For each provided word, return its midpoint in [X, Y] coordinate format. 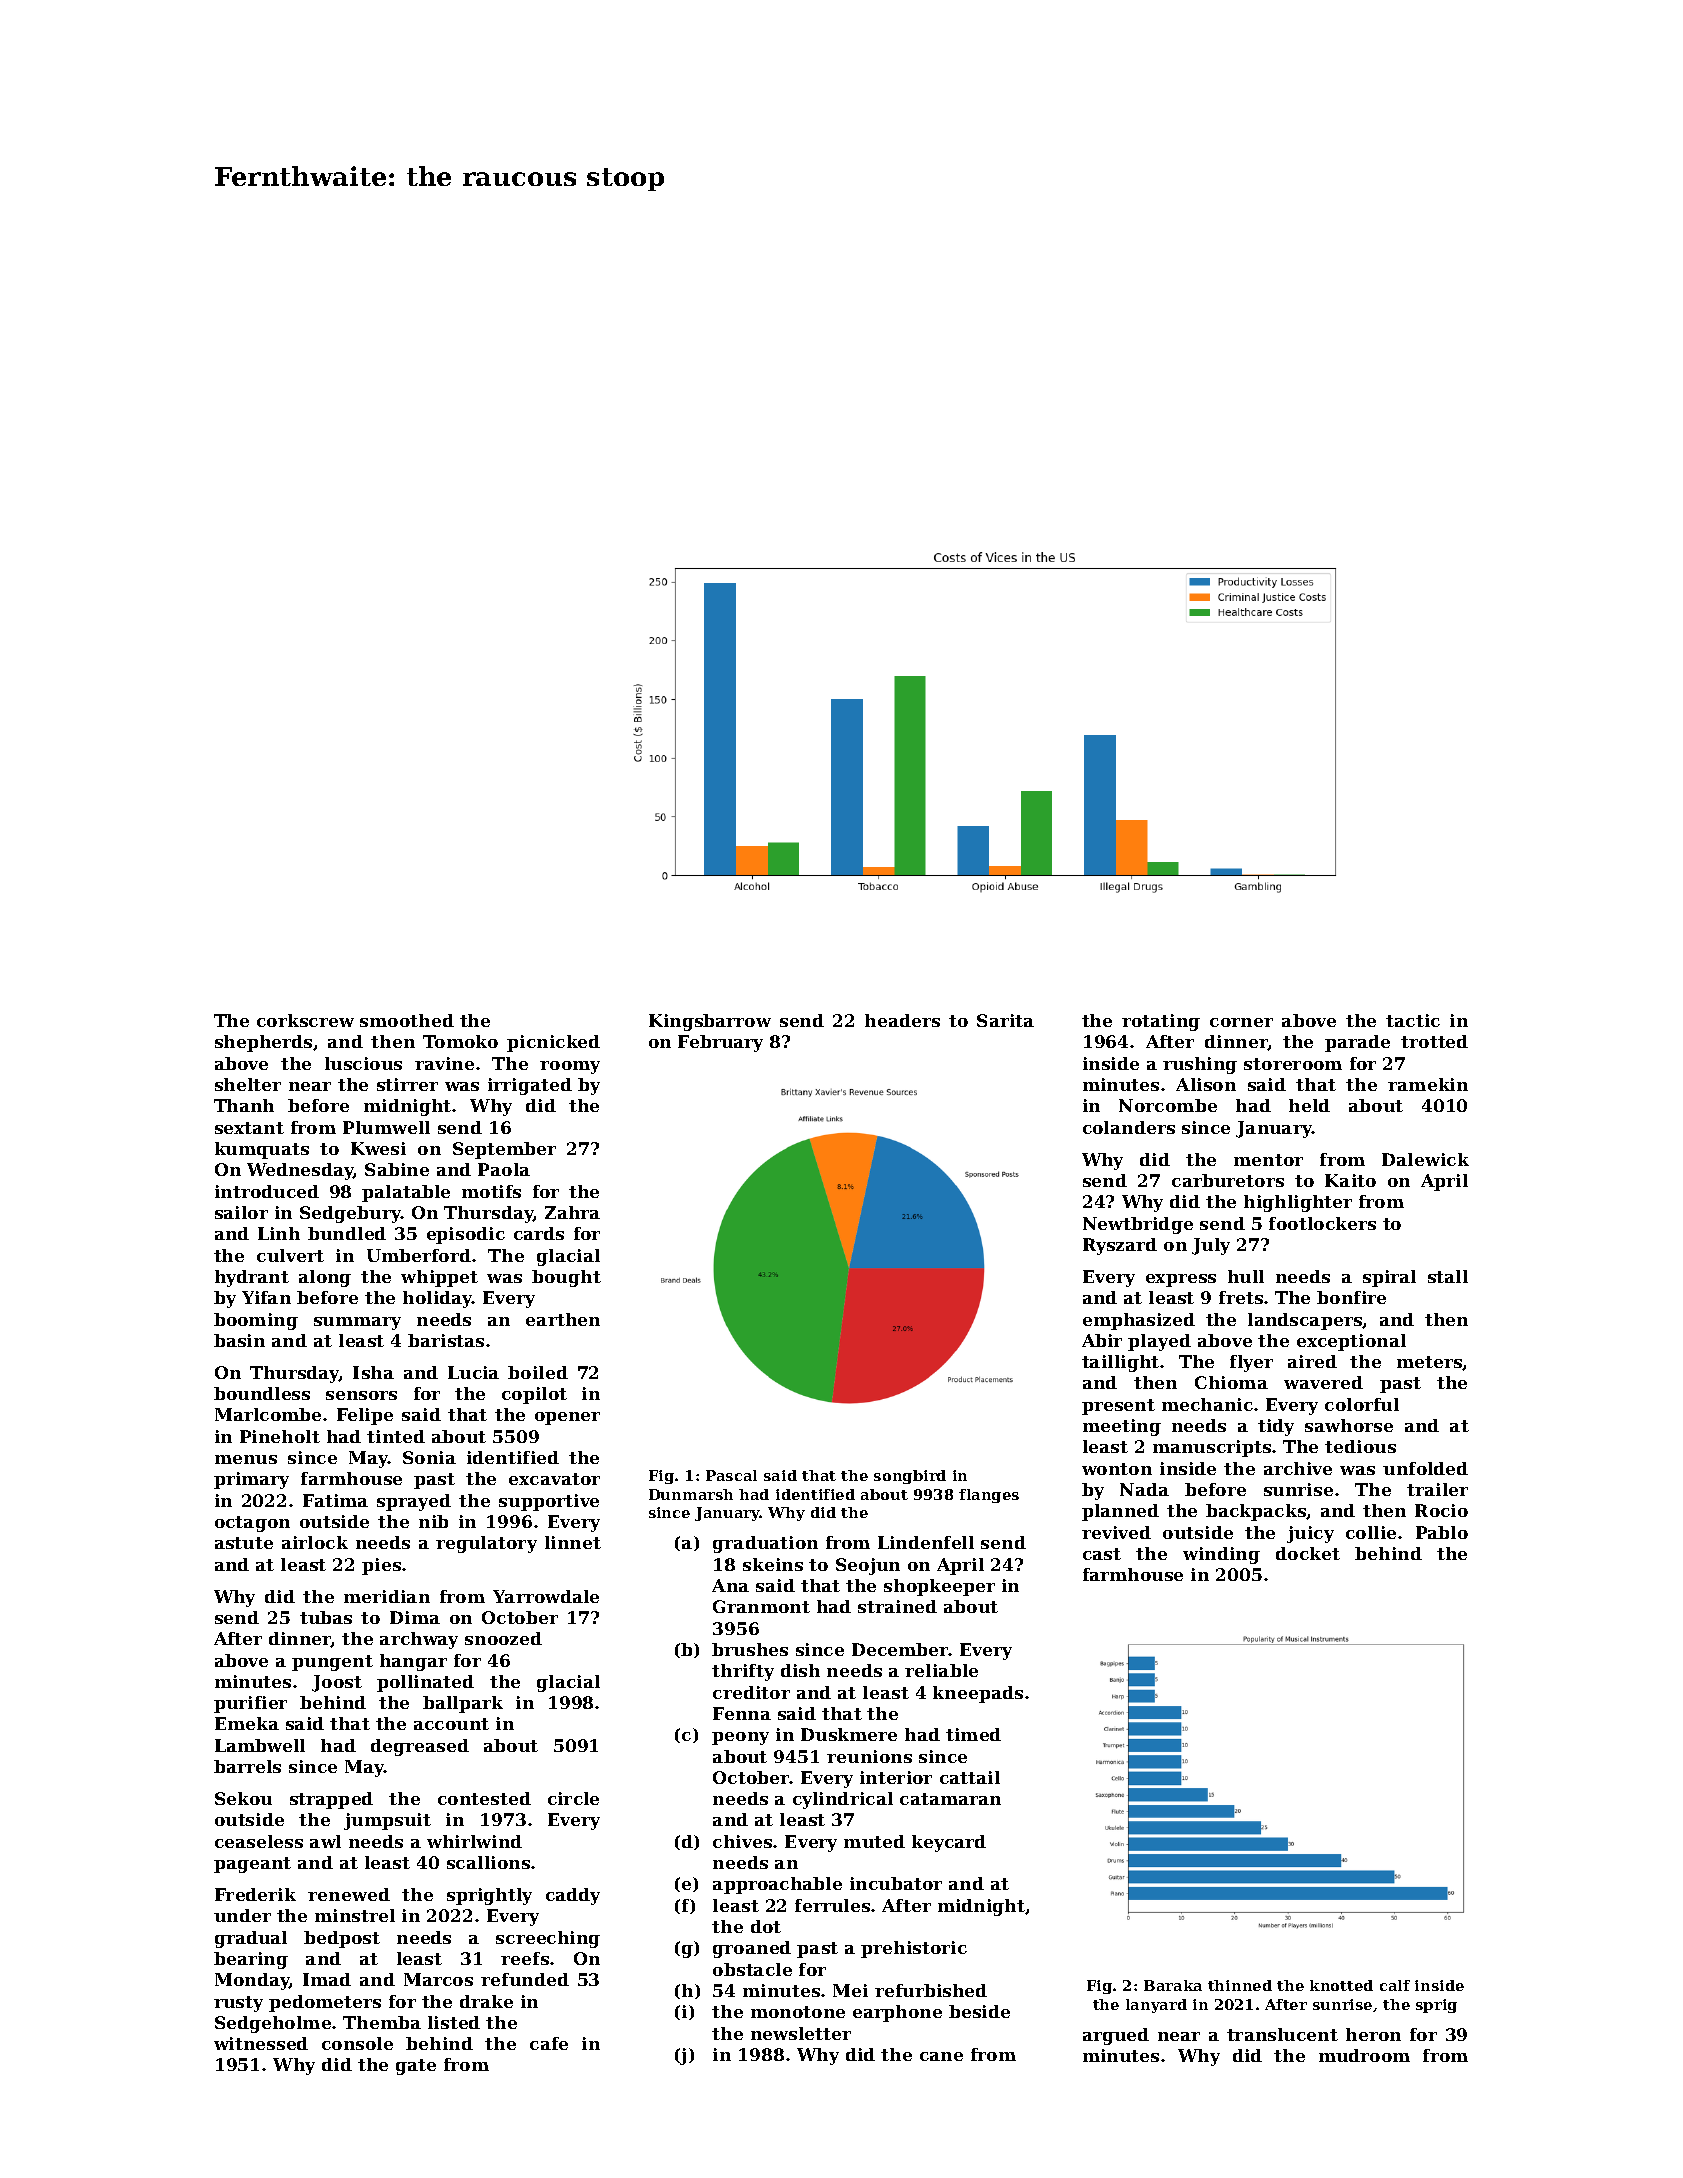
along [325, 1278]
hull [1246, 1276]
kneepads [978, 1694]
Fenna [742, 1713]
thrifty [743, 1672]
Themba [382, 2022]
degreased [420, 1747]
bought [566, 1278]
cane [941, 2056]
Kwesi [378, 1148]
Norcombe [1168, 1105]
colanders [1129, 1127]
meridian [387, 1596]
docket [1308, 1553]
